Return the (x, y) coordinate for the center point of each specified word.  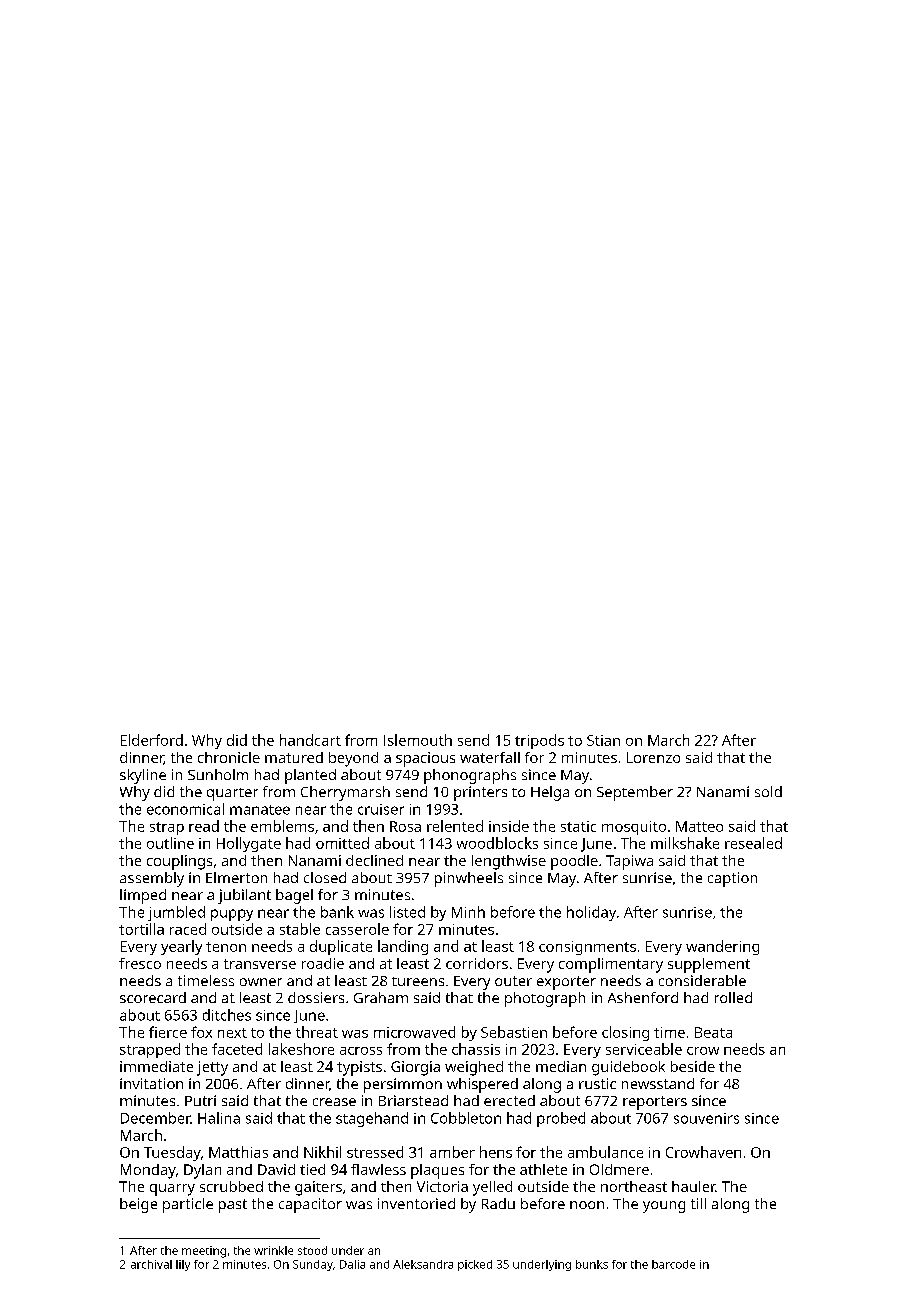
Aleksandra (423, 1264)
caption (732, 879)
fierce (168, 1032)
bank (337, 912)
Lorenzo (653, 757)
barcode (673, 1264)
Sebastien (514, 1032)
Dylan (202, 1171)
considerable (702, 980)
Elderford (152, 740)
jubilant (244, 896)
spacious (425, 759)
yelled (492, 1188)
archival (151, 1264)
